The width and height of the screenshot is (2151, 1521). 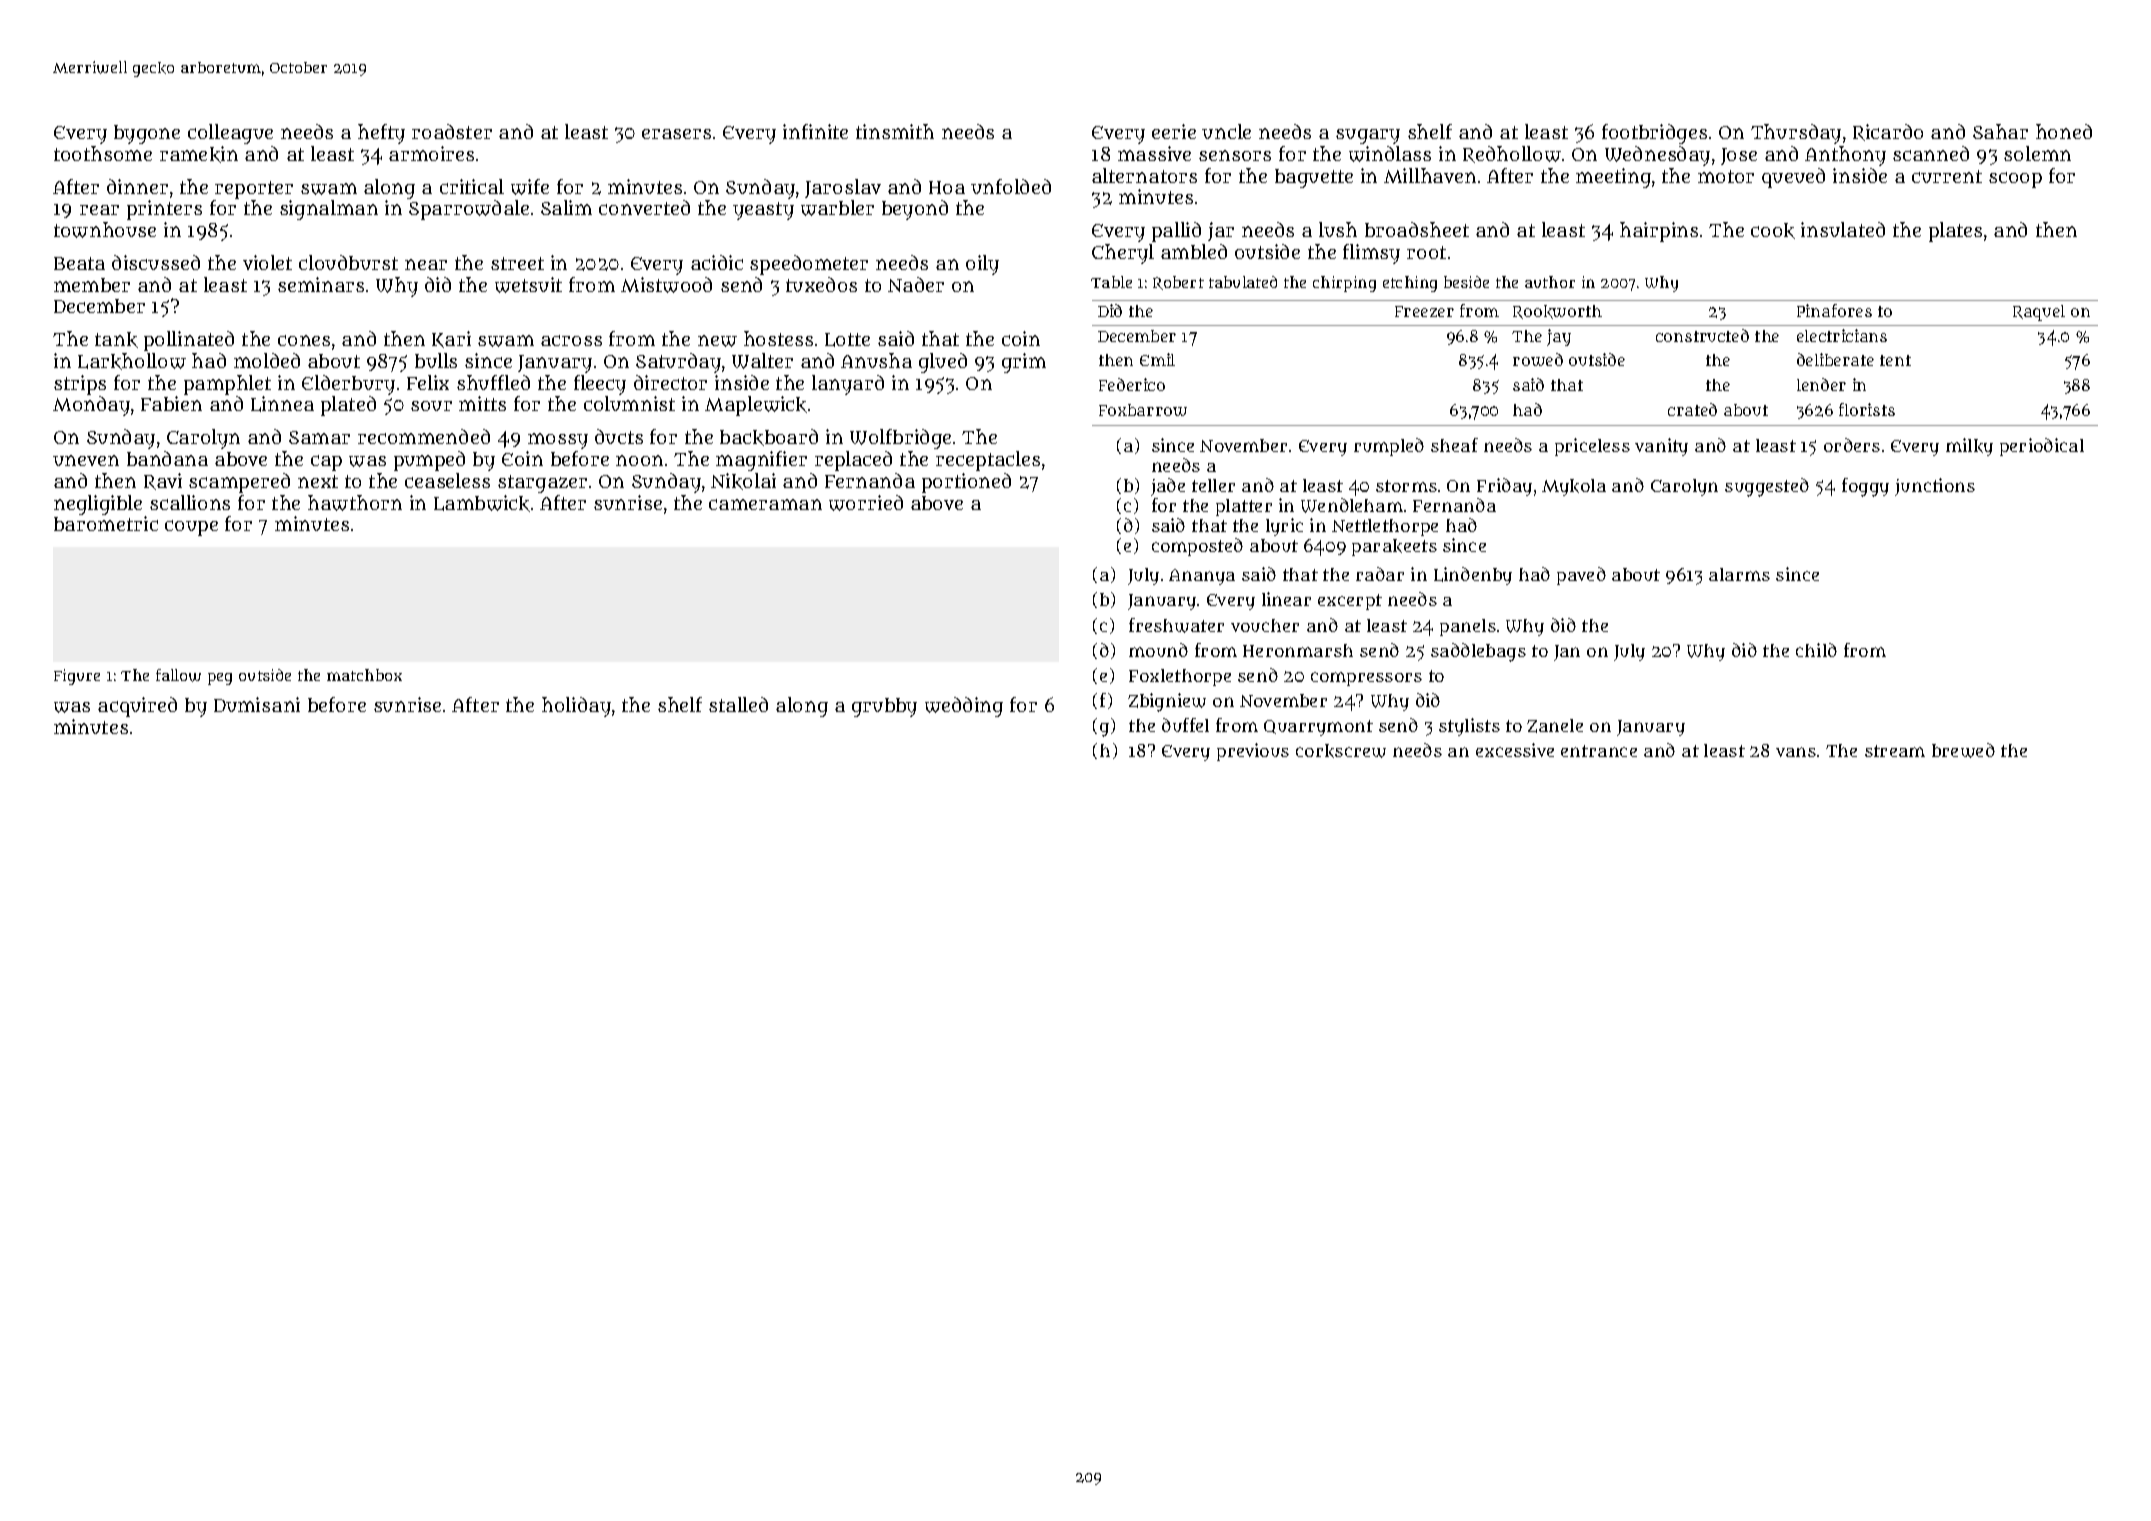 I want to click on crated, so click(x=1692, y=409).
